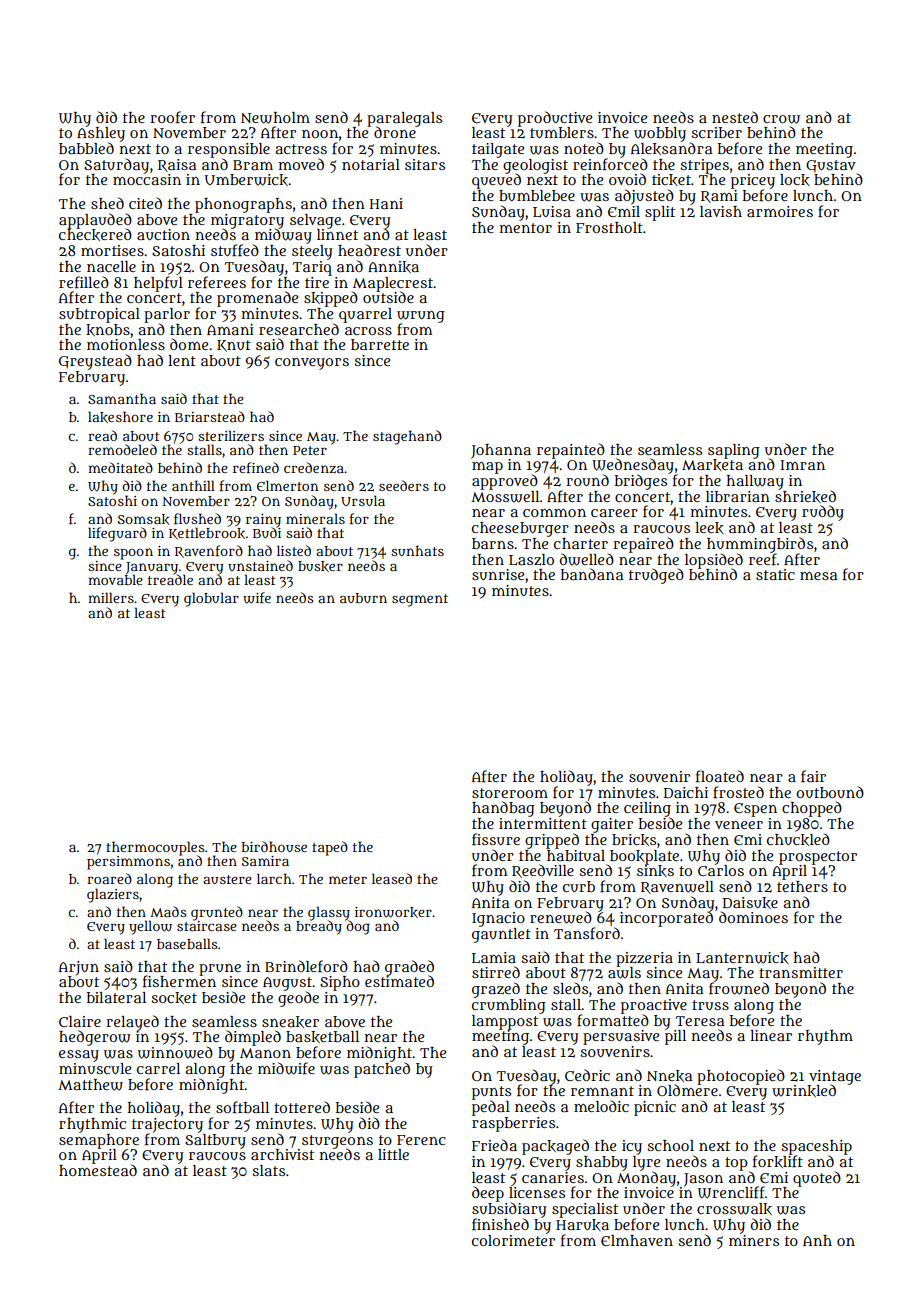  I want to click on sapling, so click(734, 451).
